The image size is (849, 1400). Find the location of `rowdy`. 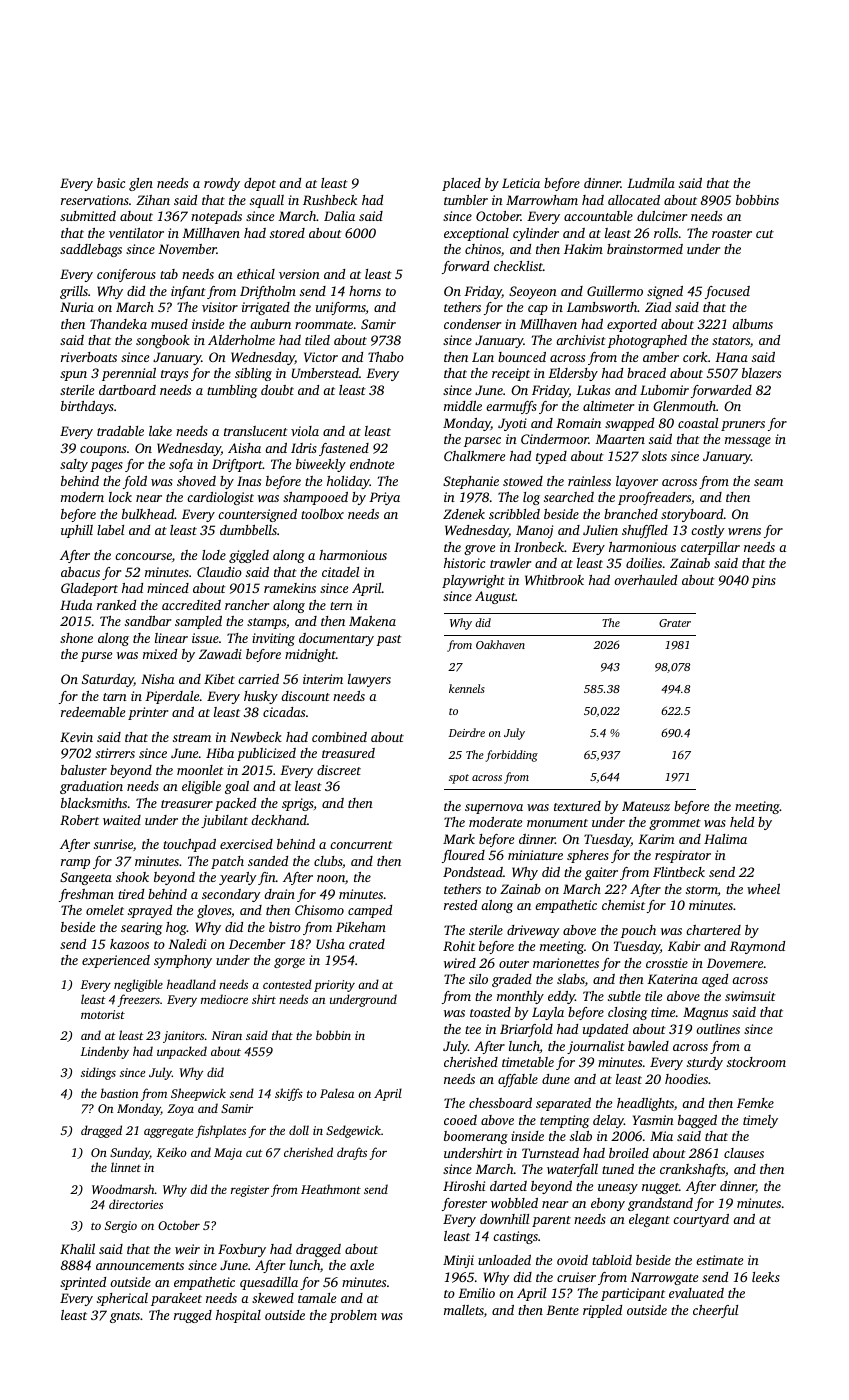

rowdy is located at coordinates (222, 184).
